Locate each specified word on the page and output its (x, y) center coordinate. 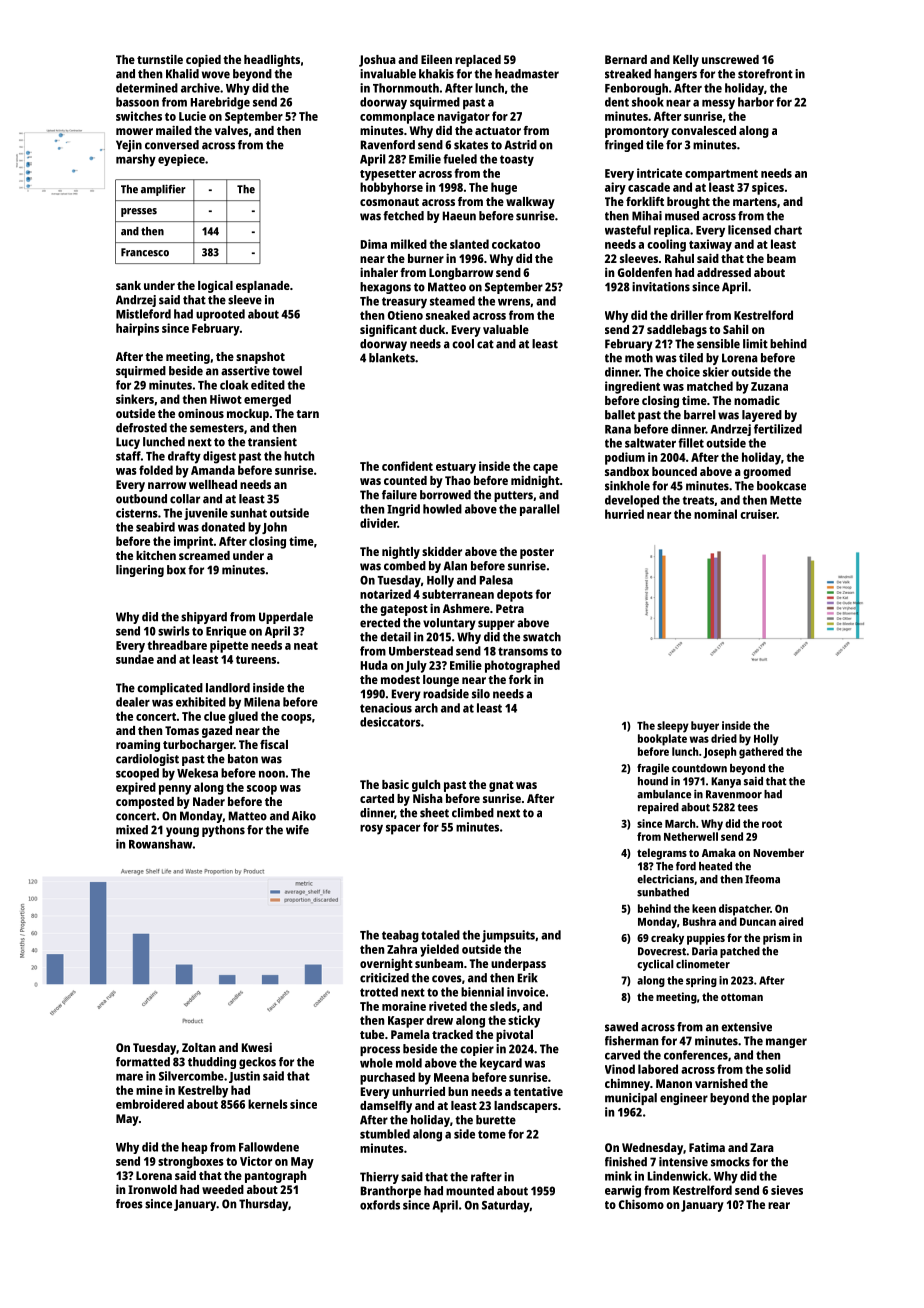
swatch (542, 637)
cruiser (758, 514)
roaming (138, 745)
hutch (299, 456)
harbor (756, 102)
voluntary (449, 624)
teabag (400, 936)
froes (129, 1204)
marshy (136, 160)
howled (442, 509)
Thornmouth (406, 88)
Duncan (758, 922)
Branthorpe (391, 1192)
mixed (132, 830)
